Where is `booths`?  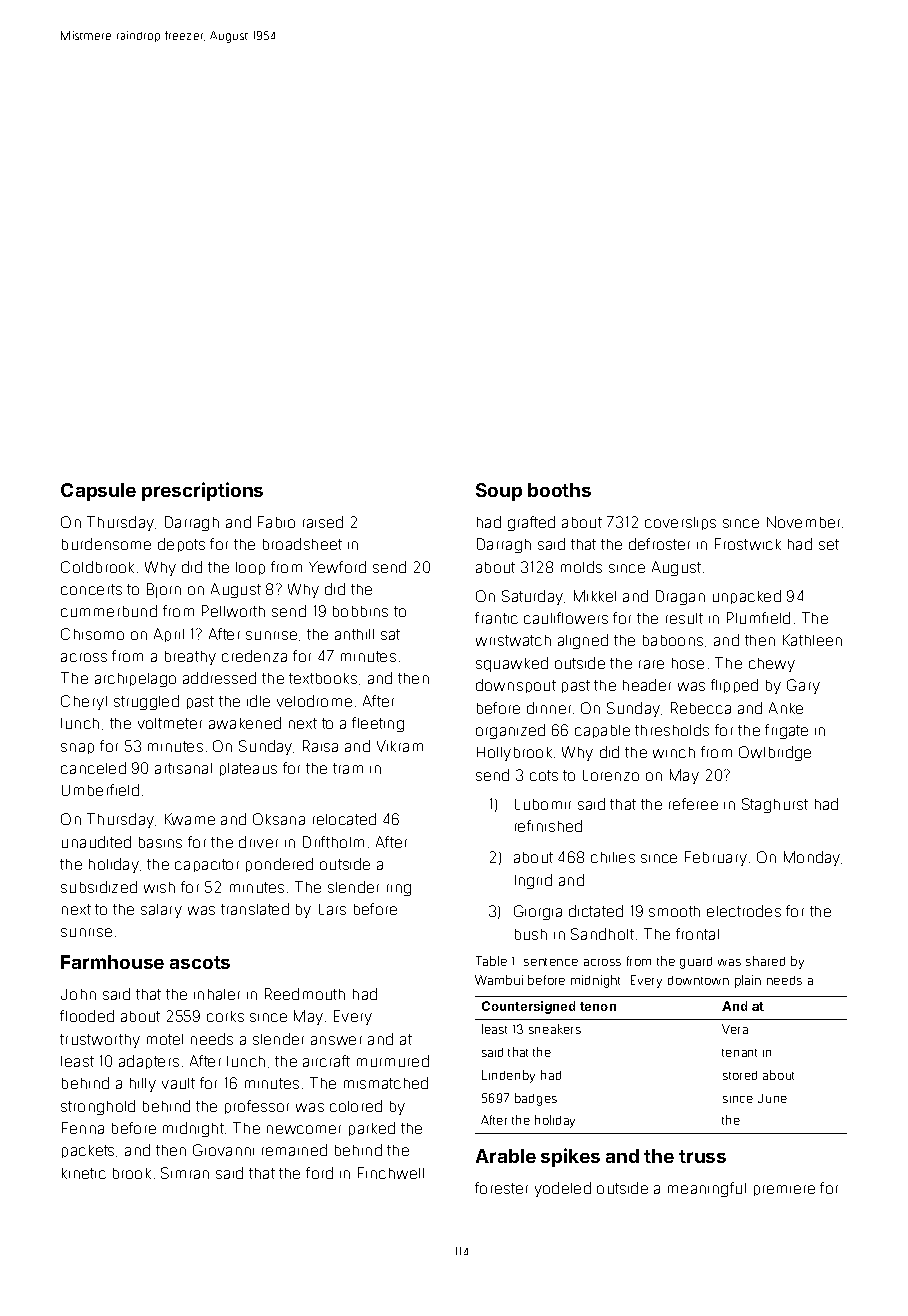
booths is located at coordinates (559, 490).
